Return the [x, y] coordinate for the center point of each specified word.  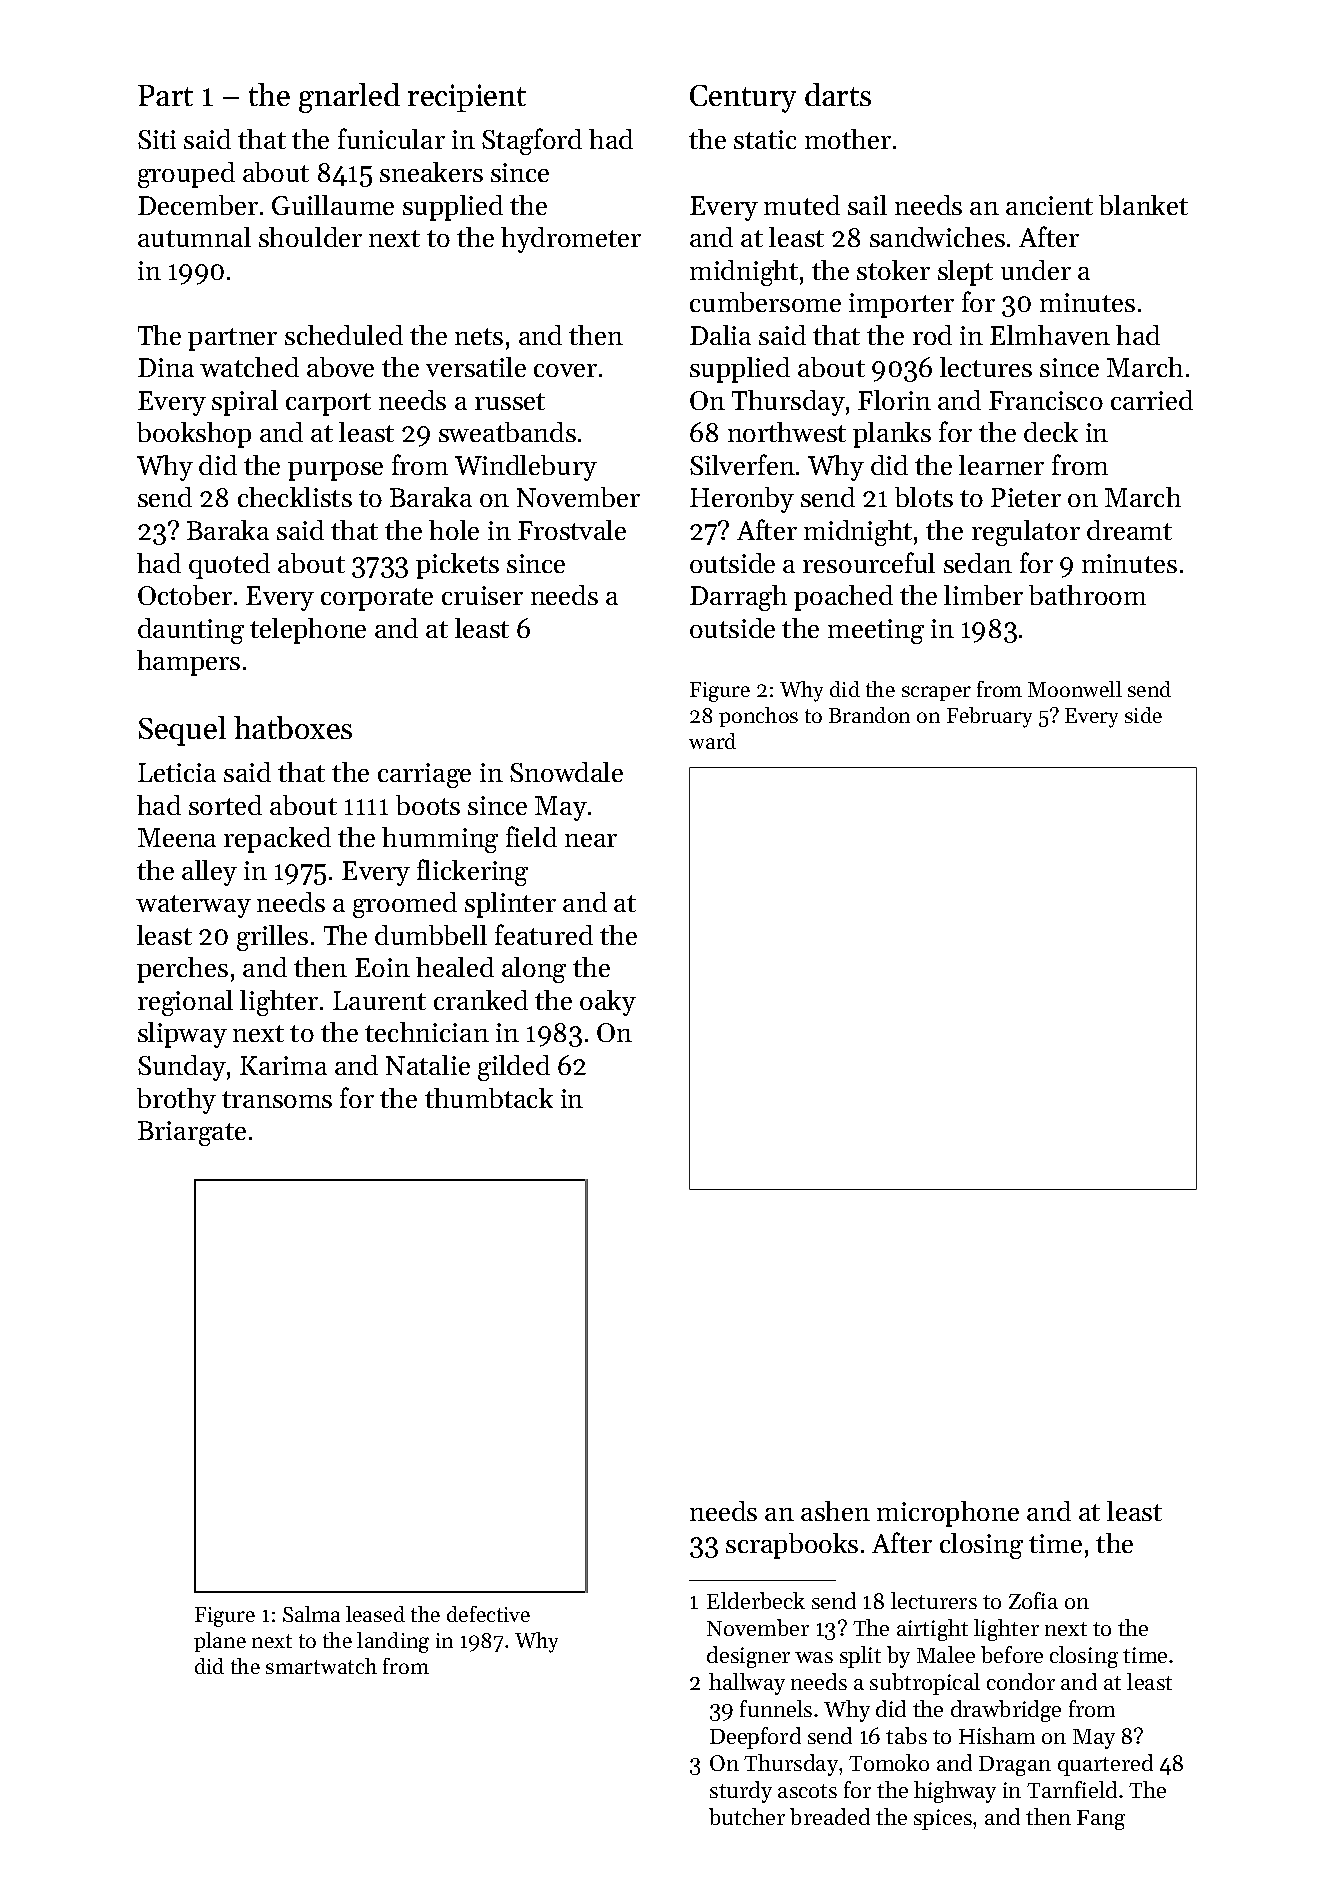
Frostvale [572, 530]
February [989, 717]
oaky [608, 1003]
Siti [157, 139]
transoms [277, 1099]
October [185, 595]
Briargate [192, 1133]
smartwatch [321, 1666]
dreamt [1129, 530]
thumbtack [489, 1098]
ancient [1049, 205]
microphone [948, 1514]
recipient [467, 98]
